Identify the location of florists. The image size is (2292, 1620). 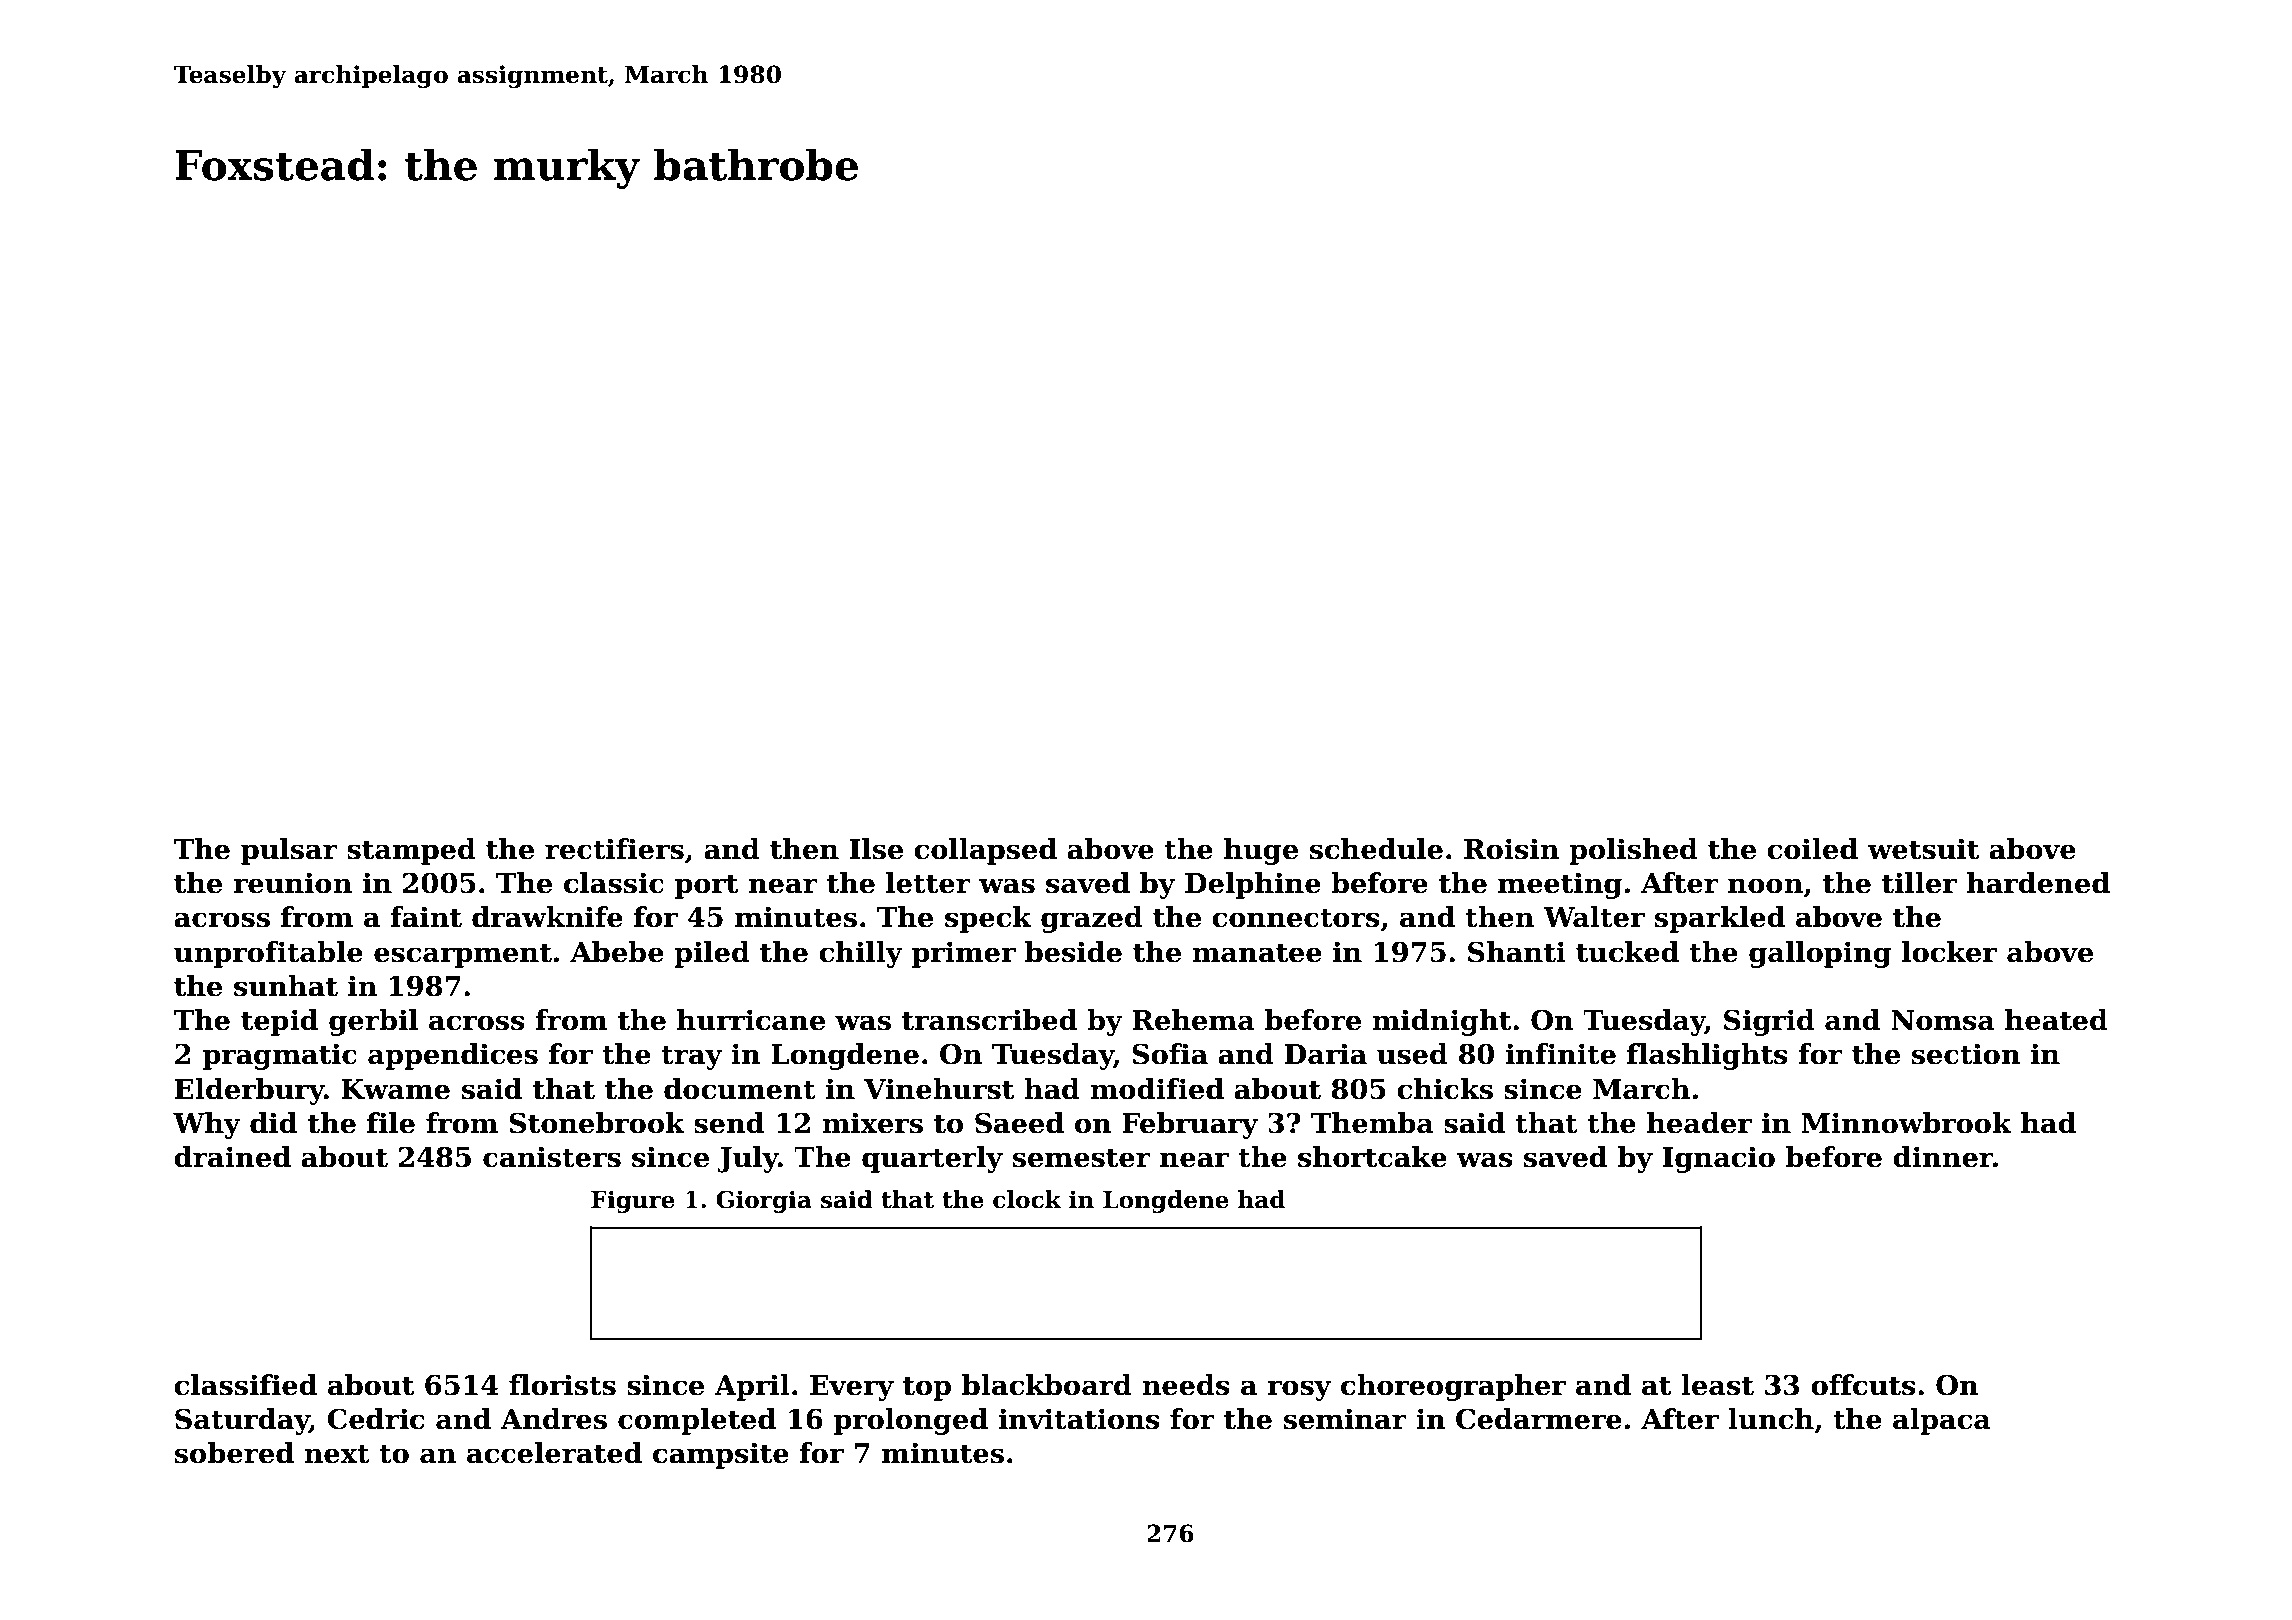
(562, 1385).
